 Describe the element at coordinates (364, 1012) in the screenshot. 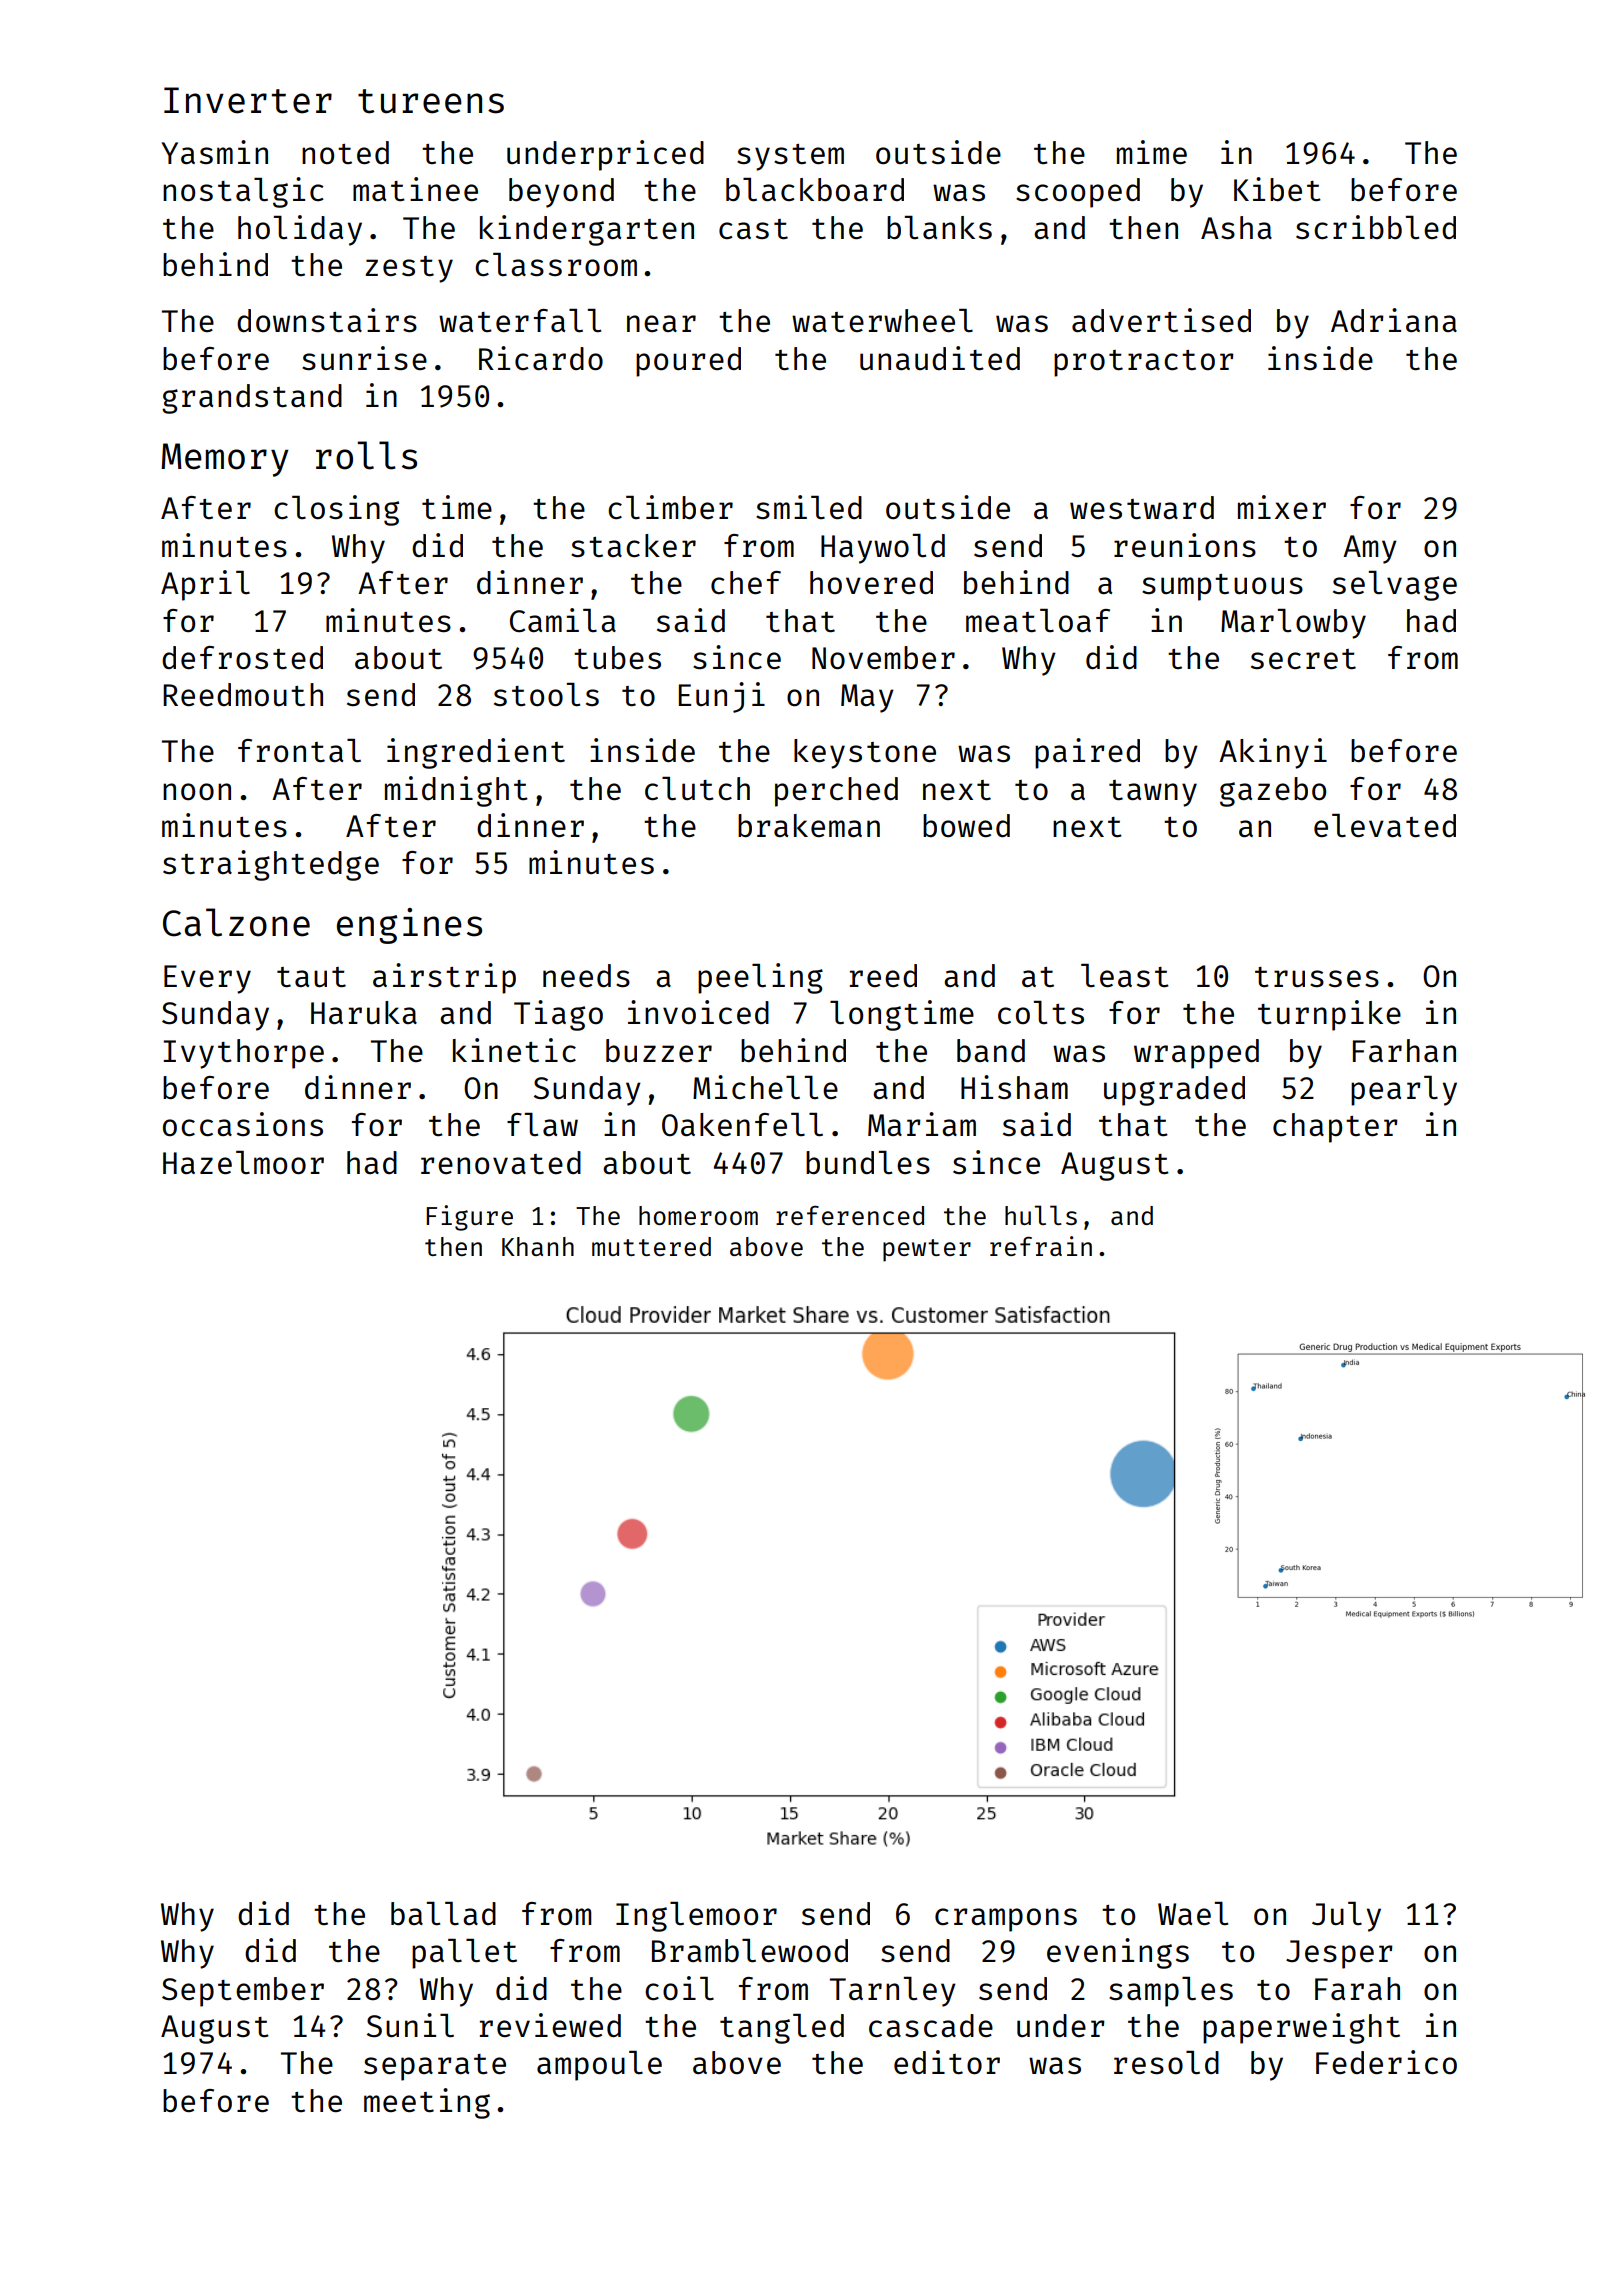

I see `Haruka` at that location.
